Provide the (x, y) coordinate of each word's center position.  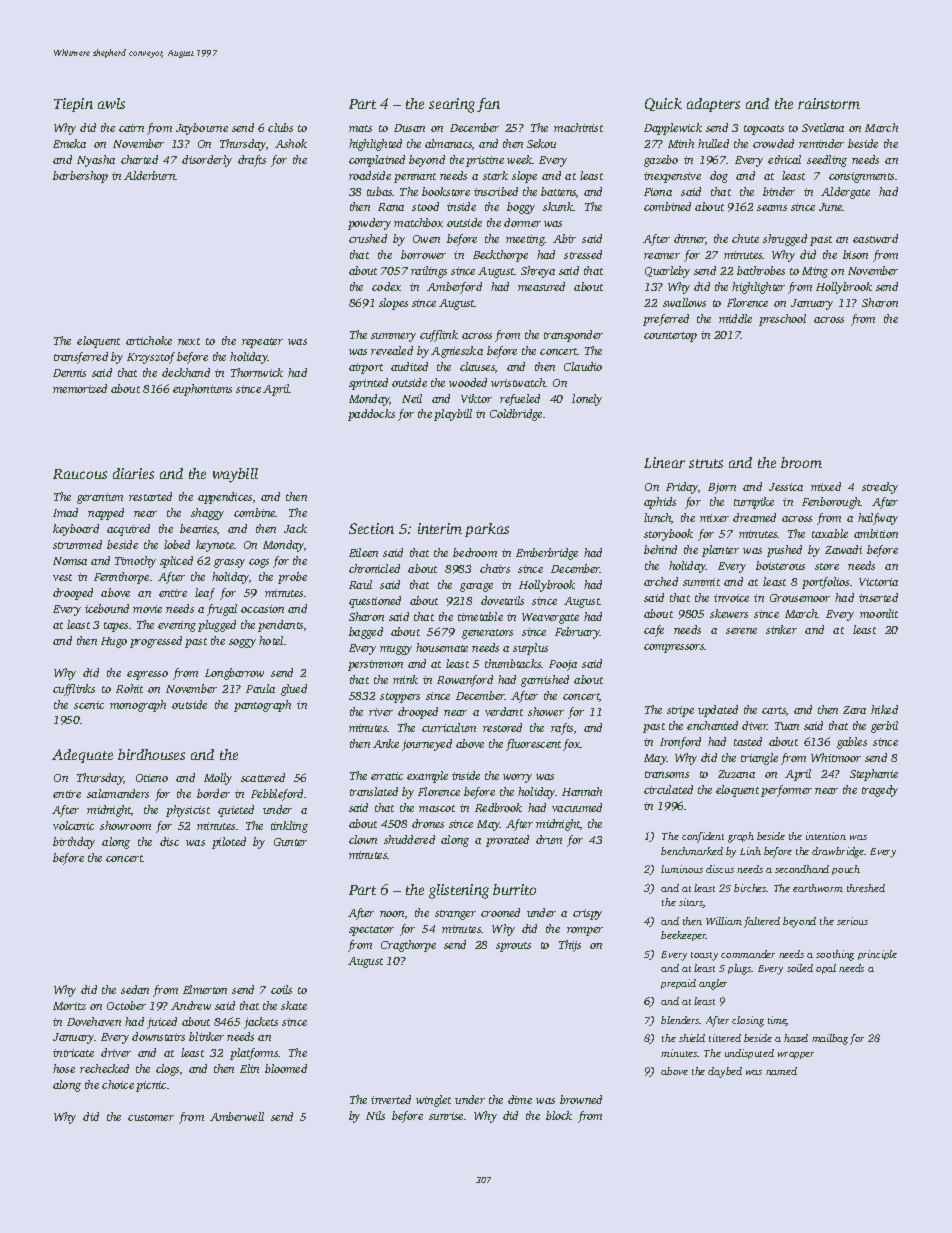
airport (366, 368)
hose (64, 1068)
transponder (573, 336)
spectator (371, 931)
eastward (875, 238)
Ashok (291, 143)
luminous (682, 869)
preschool (782, 320)
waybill (235, 475)
